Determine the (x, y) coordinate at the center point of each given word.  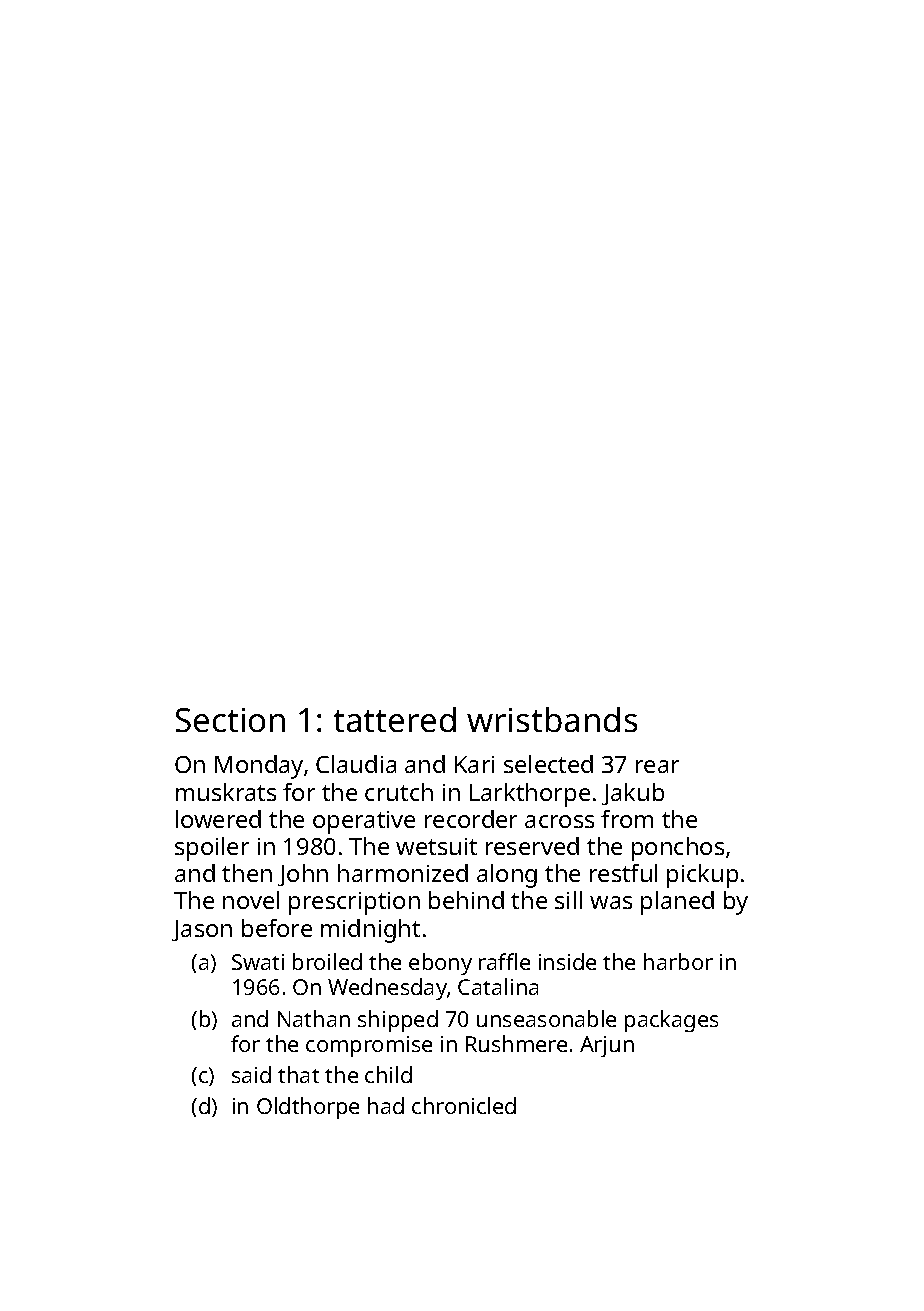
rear (657, 766)
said (251, 1074)
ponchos (678, 849)
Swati (258, 962)
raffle (504, 961)
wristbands (552, 719)
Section (230, 720)
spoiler (212, 849)
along (507, 876)
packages (671, 1021)
